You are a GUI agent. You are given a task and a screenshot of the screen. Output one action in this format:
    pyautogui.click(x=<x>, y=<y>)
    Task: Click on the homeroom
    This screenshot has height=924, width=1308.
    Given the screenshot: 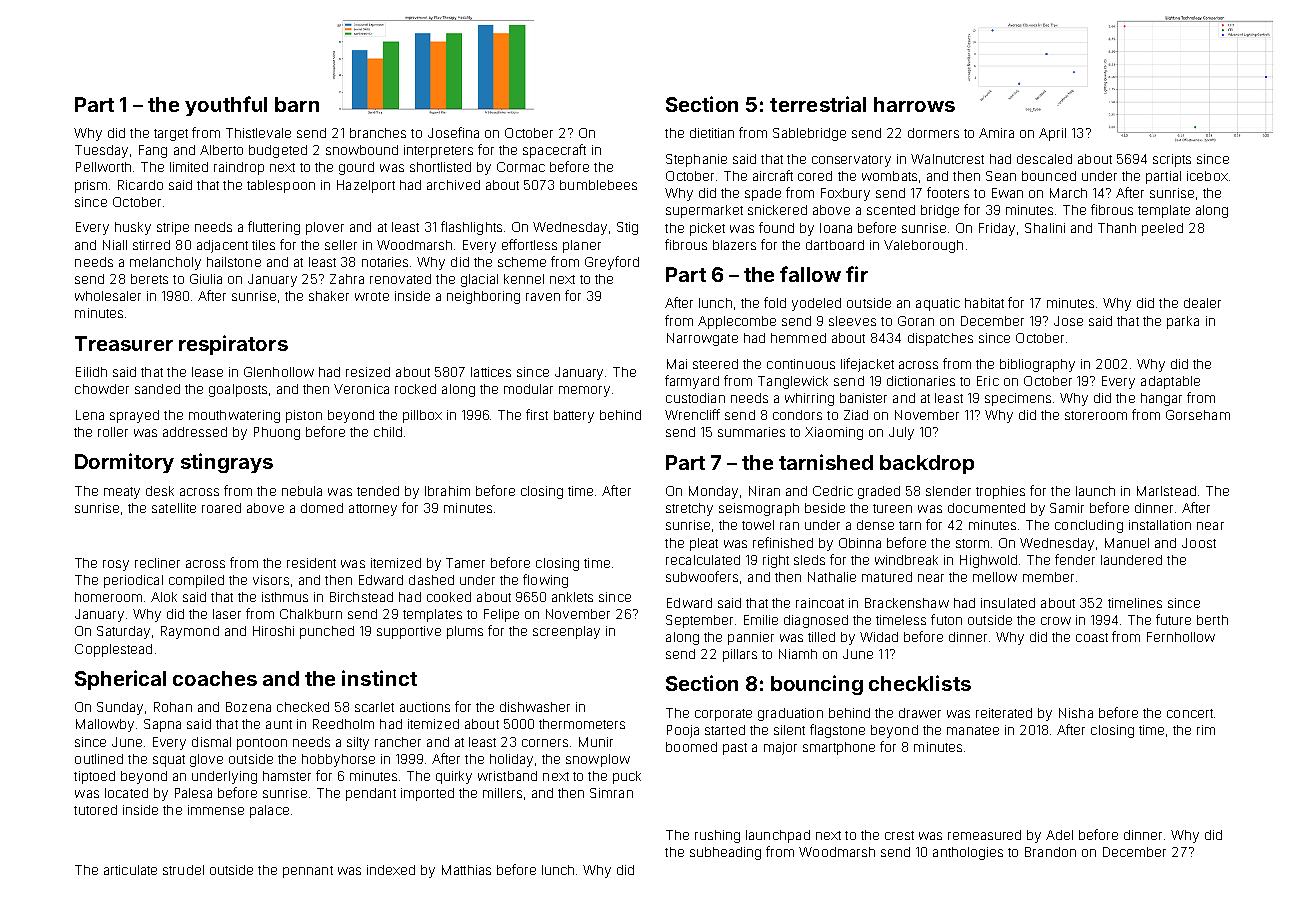 What is the action you would take?
    pyautogui.click(x=108, y=597)
